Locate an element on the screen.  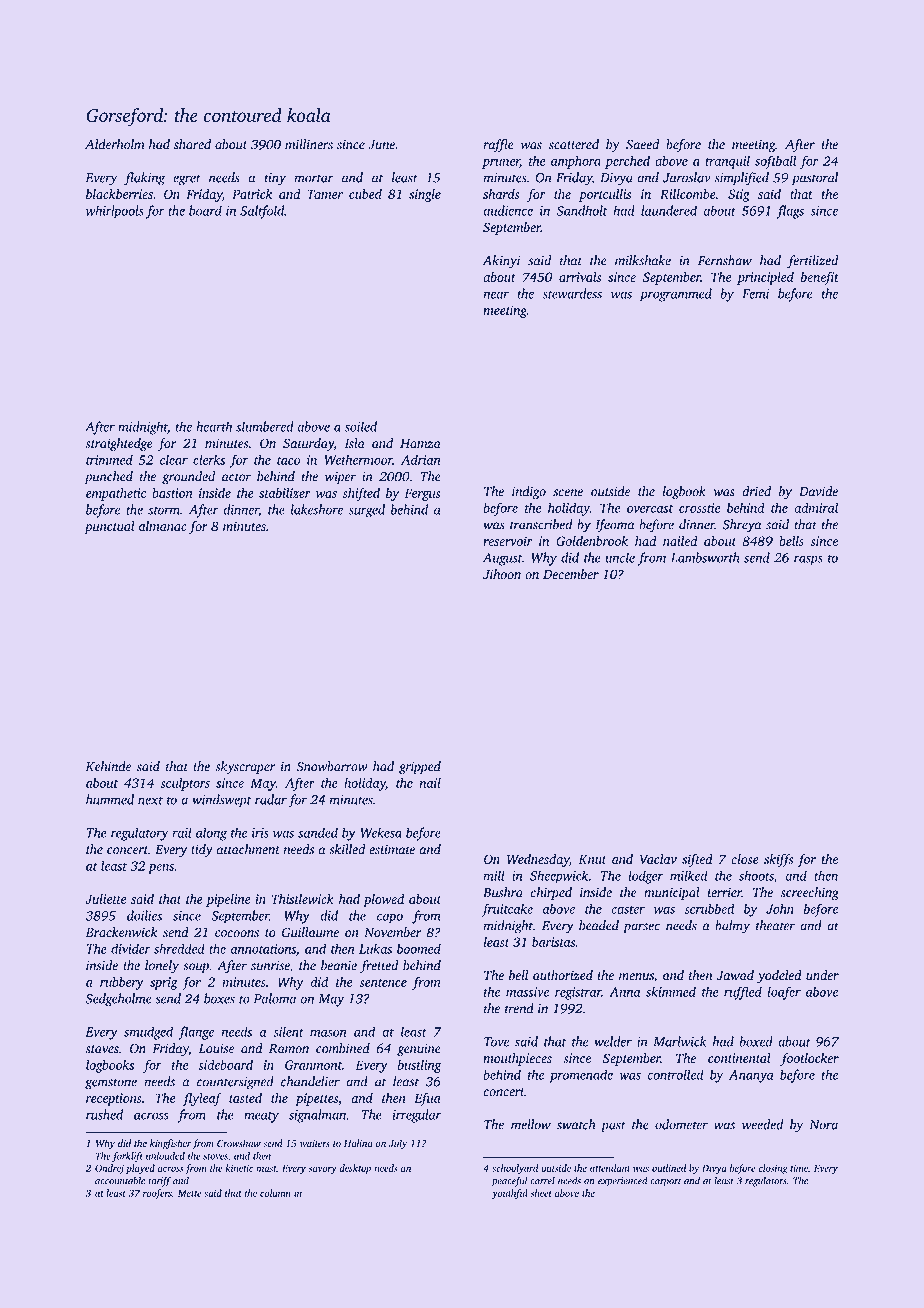
programmed is located at coordinates (676, 295).
